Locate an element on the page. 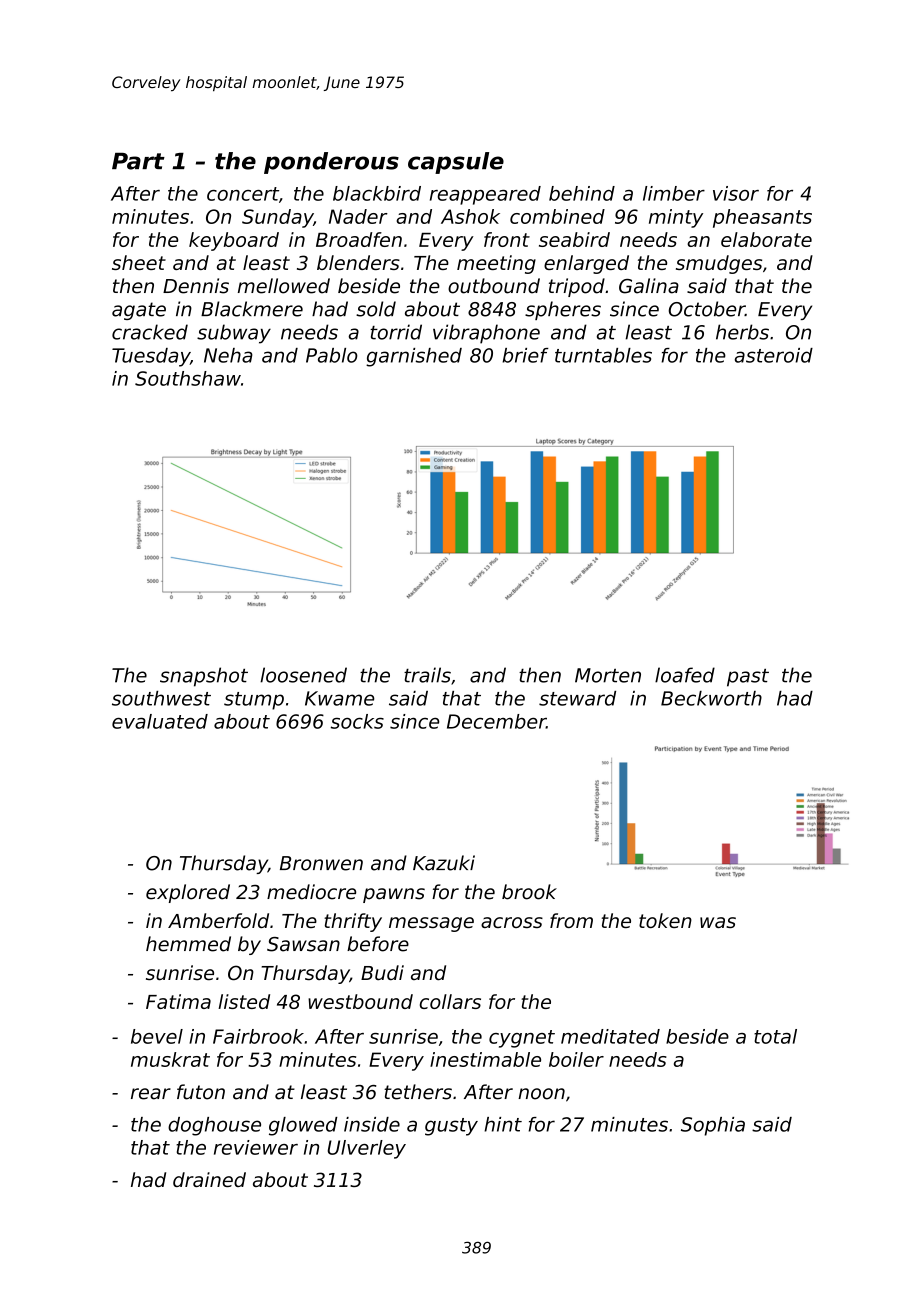  Southshaw is located at coordinates (188, 378).
